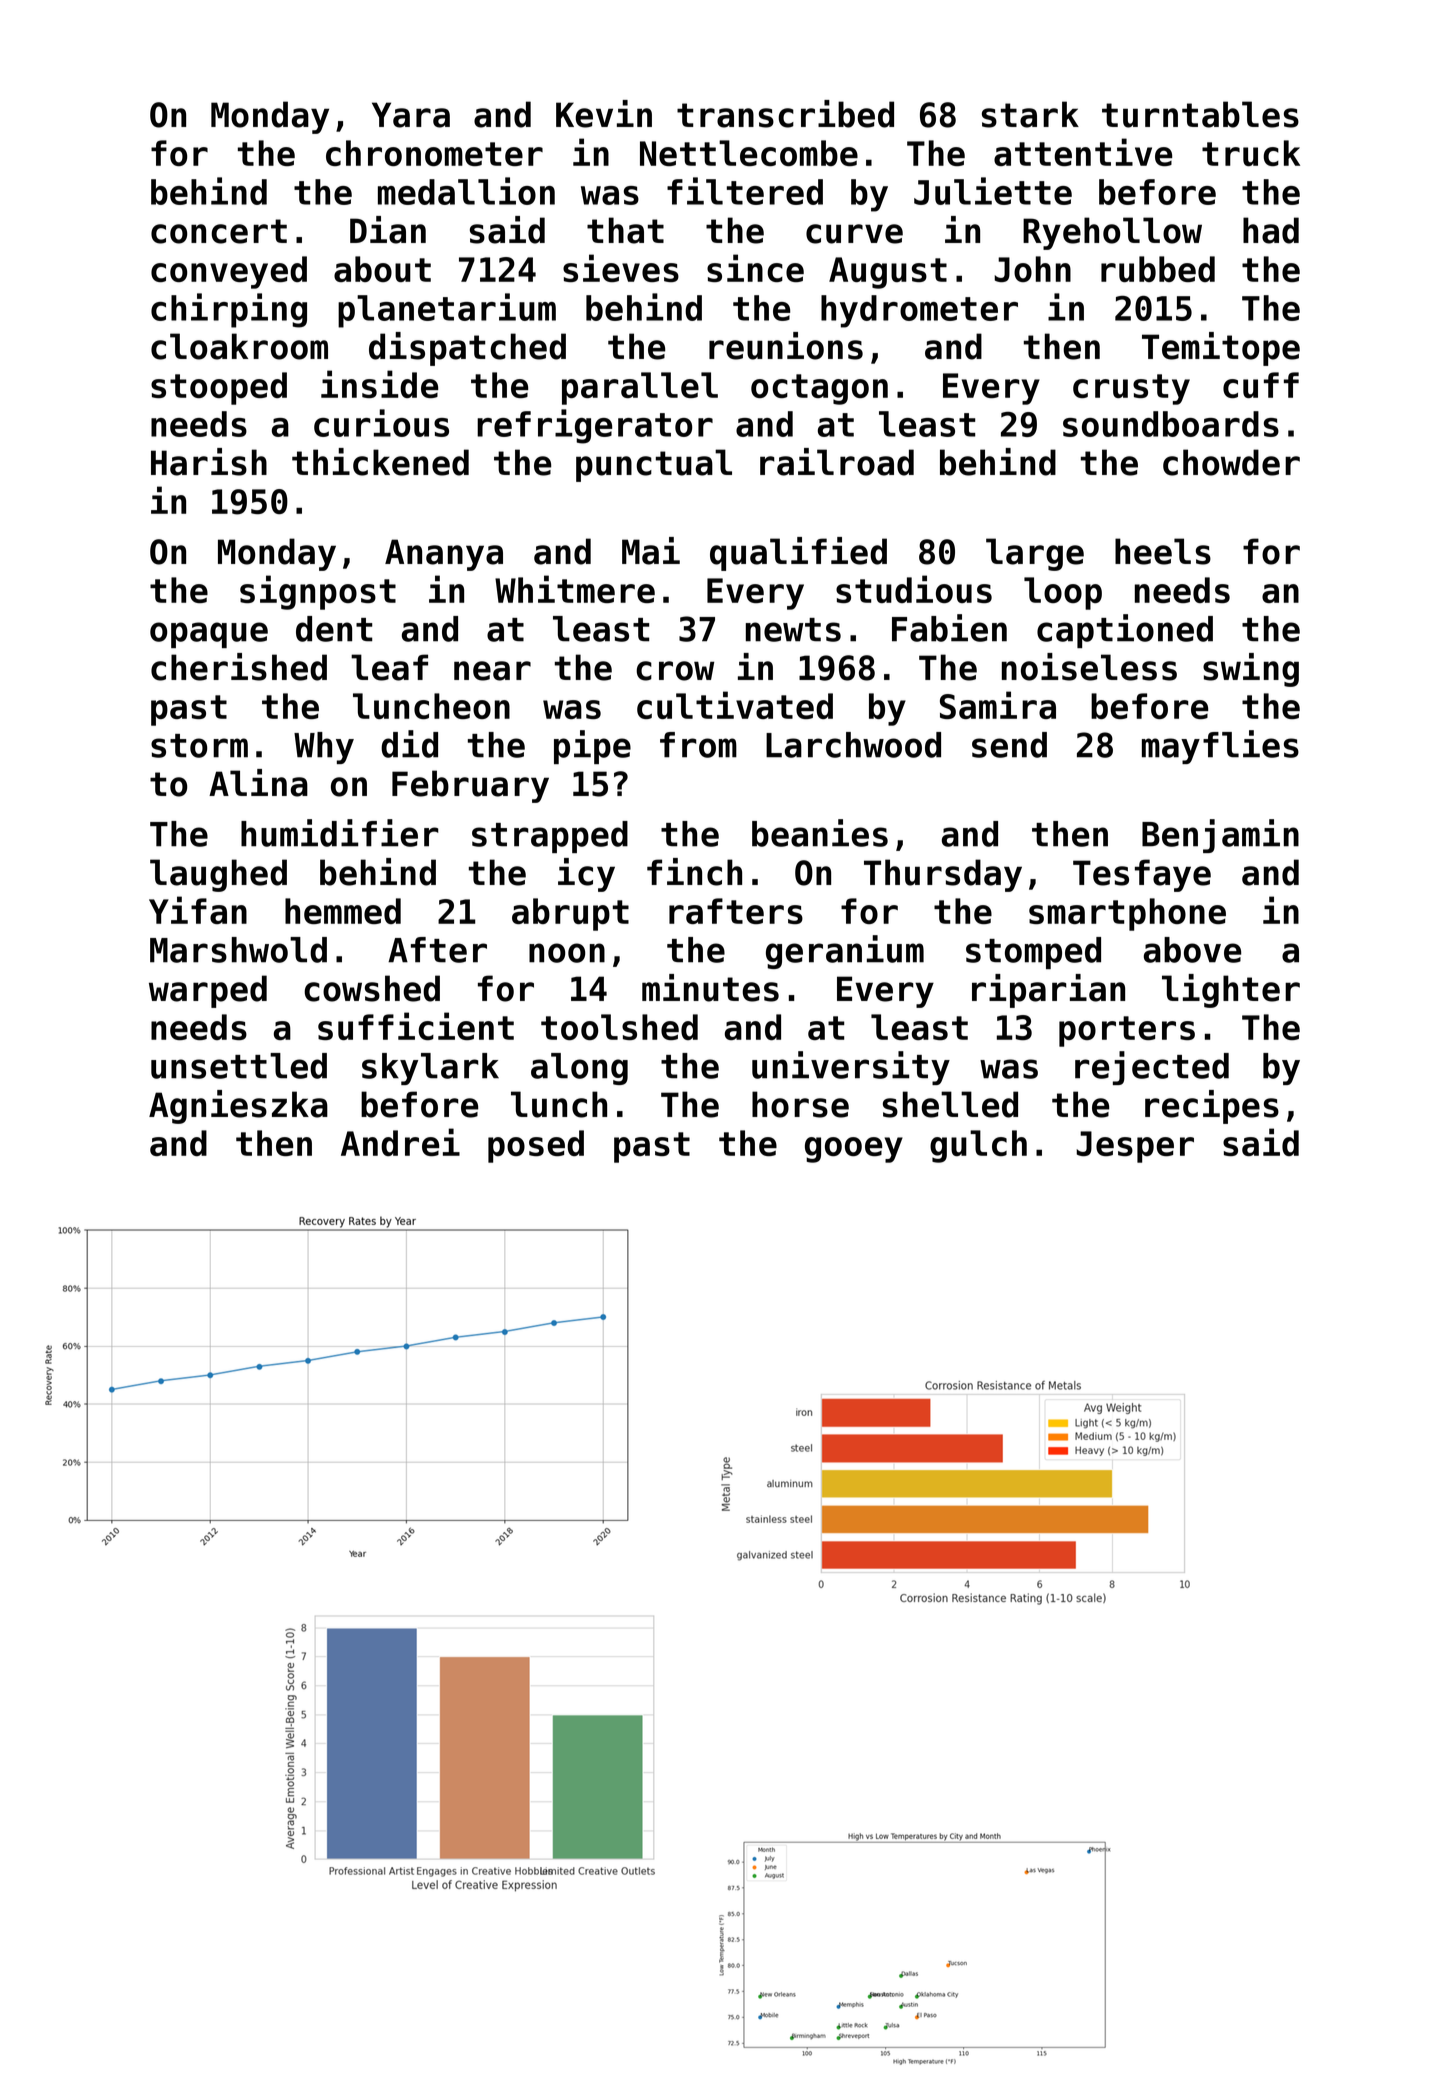 This document has height=2100, width=1450. What do you see at coordinates (379, 384) in the document?
I see `inside` at bounding box center [379, 384].
